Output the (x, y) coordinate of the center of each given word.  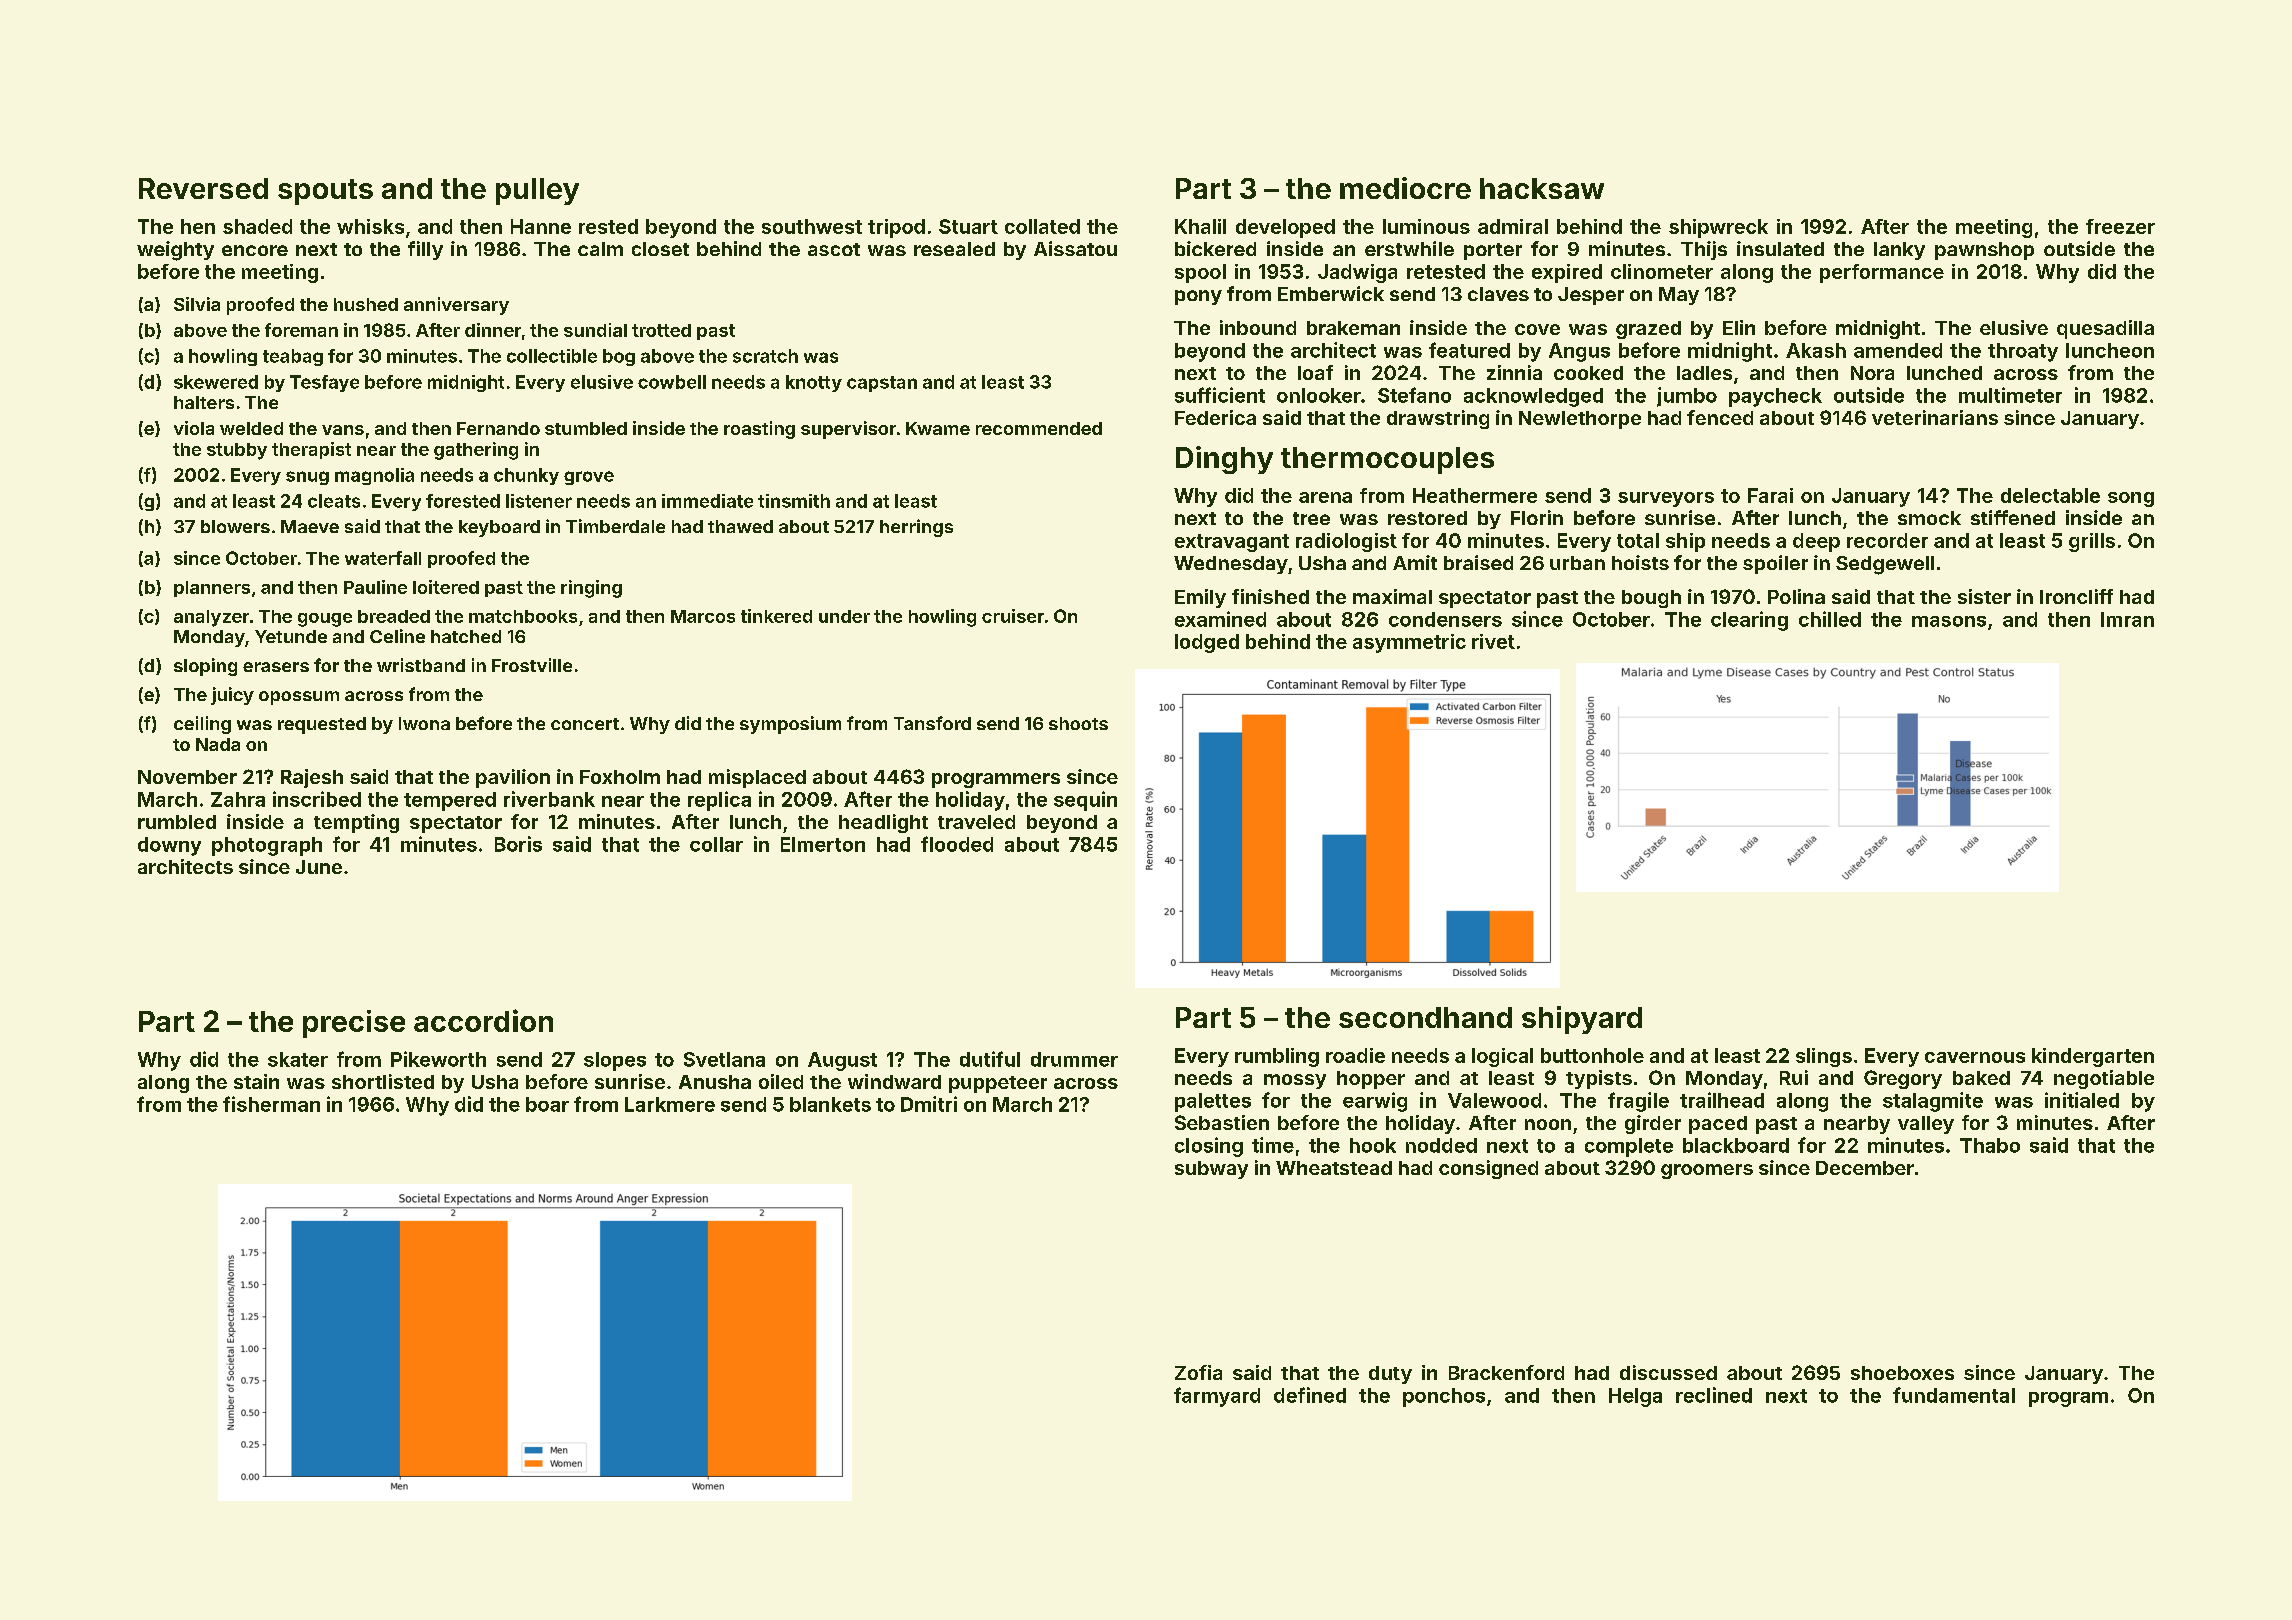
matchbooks (523, 616)
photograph (267, 846)
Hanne (541, 226)
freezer (2120, 226)
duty (1390, 1375)
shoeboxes (1902, 1373)
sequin (1085, 801)
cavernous (1975, 1057)
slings (1824, 1057)
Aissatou (1075, 248)
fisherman (271, 1104)
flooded (957, 844)
